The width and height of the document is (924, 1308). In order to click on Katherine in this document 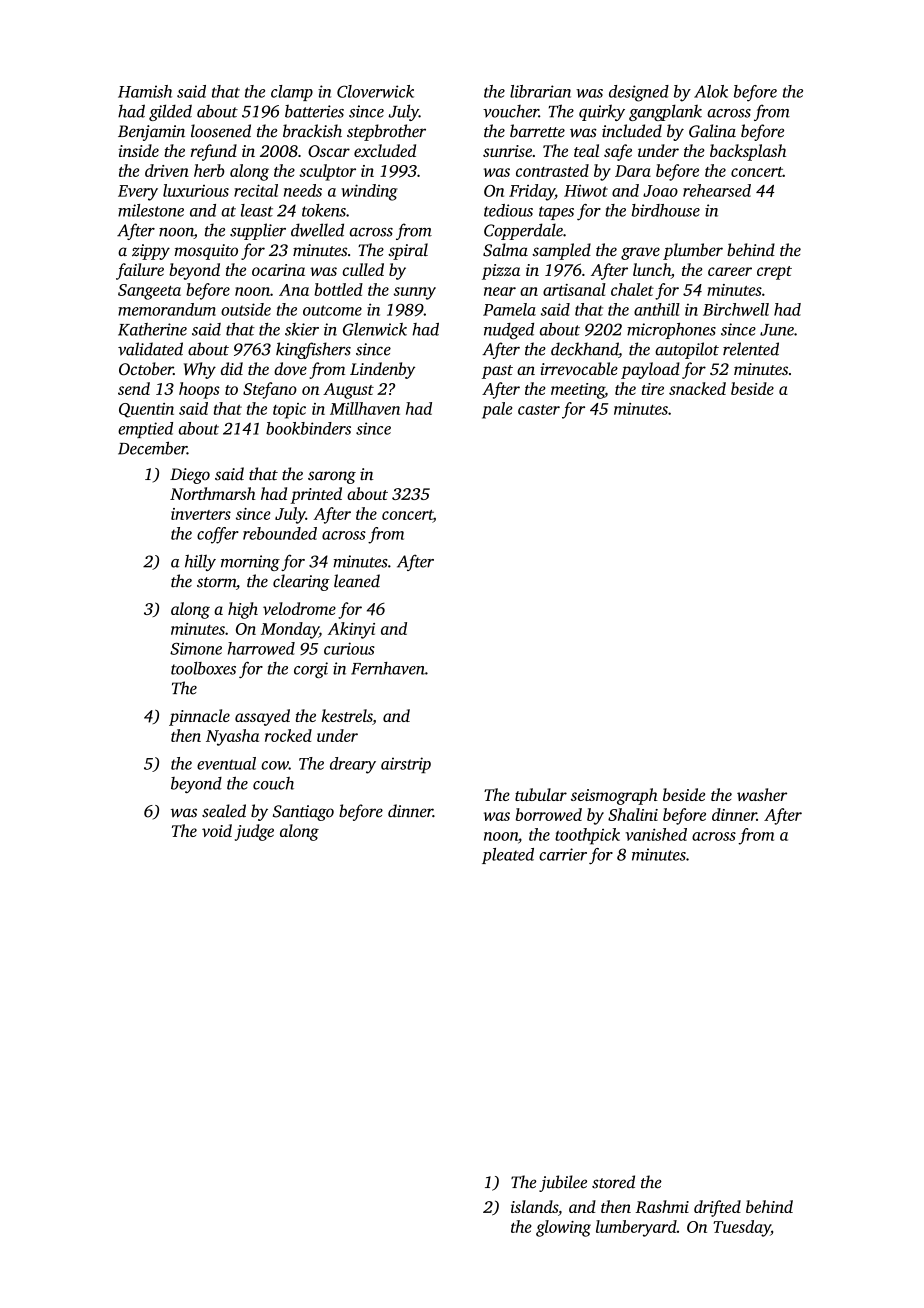, I will do `click(152, 329)`.
